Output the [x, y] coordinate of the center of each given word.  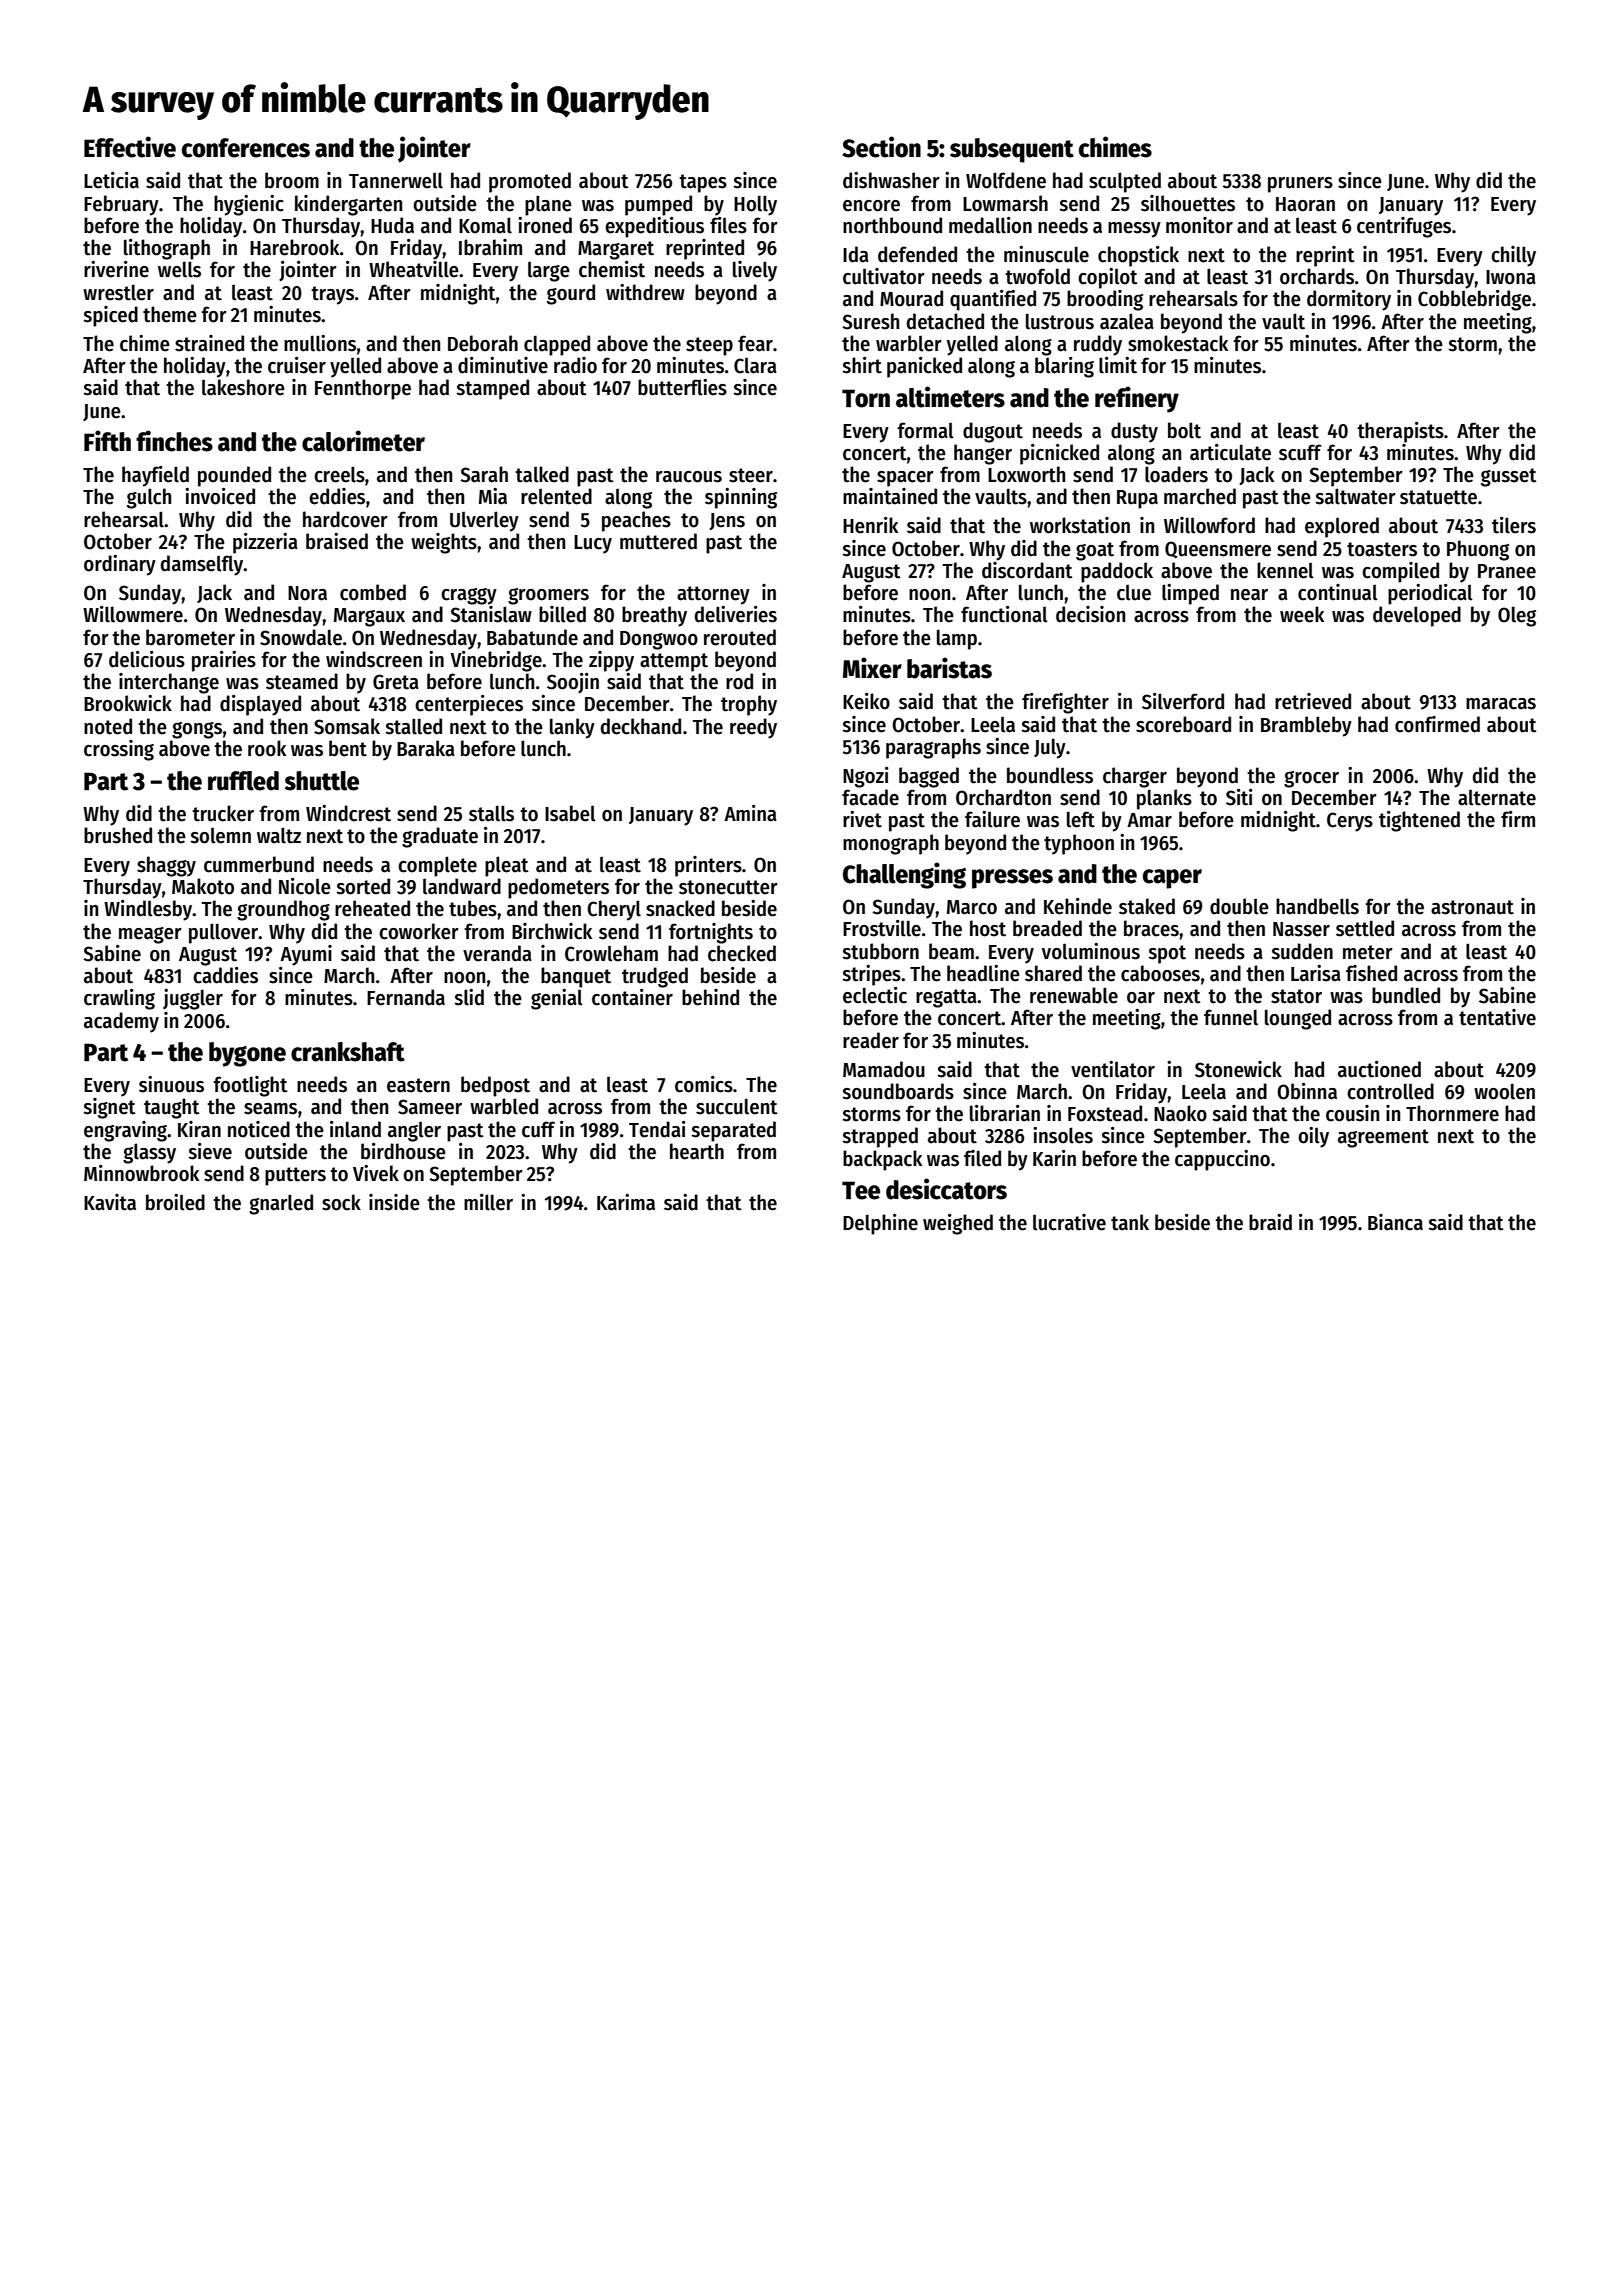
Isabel [570, 813]
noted [108, 726]
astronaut [1472, 907]
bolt [1184, 430]
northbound [892, 225]
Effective [130, 147]
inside [394, 1202]
